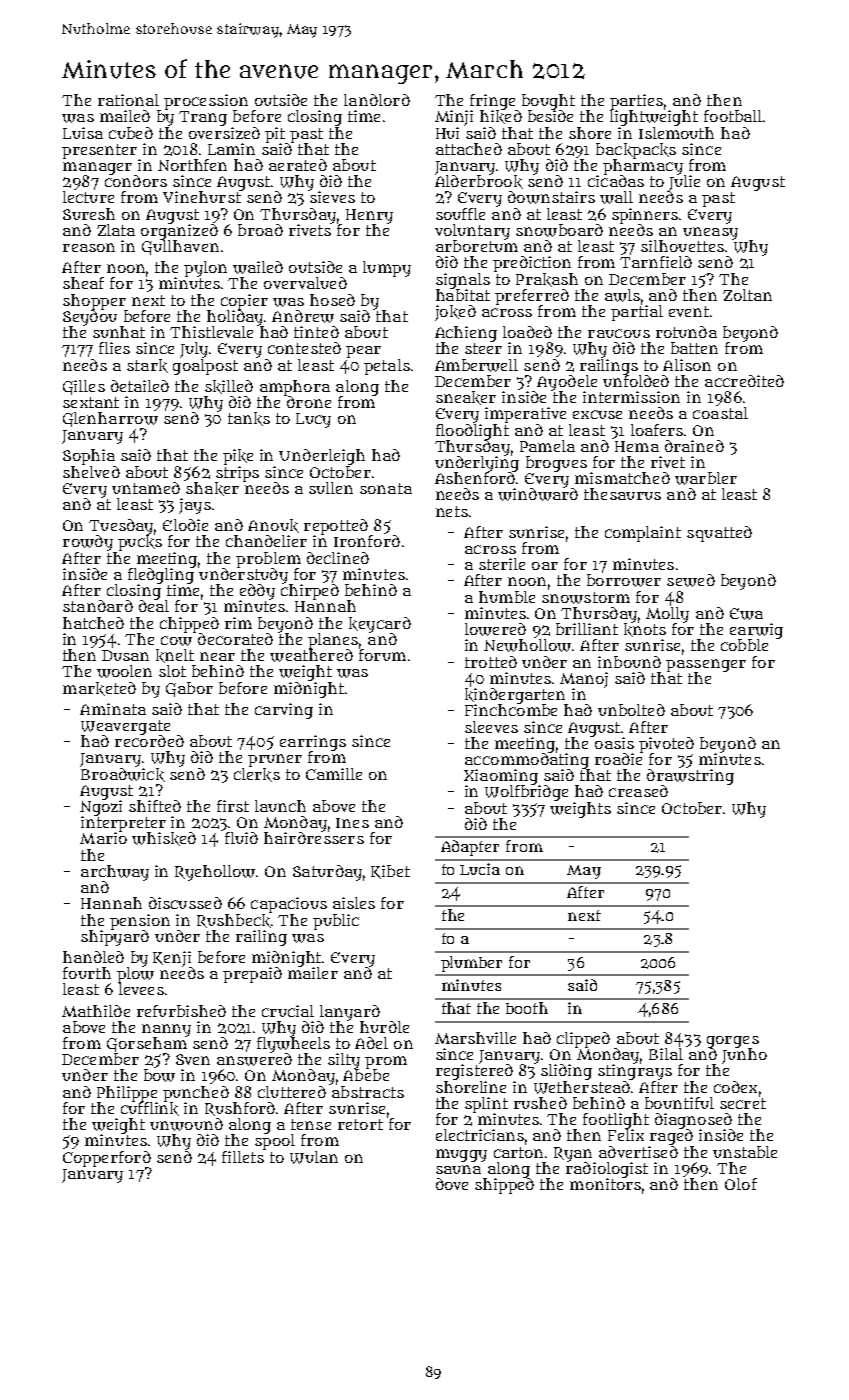 This page has width=849, height=1400. Describe the element at coordinates (128, 100) in the page. I see `rational` at that location.
